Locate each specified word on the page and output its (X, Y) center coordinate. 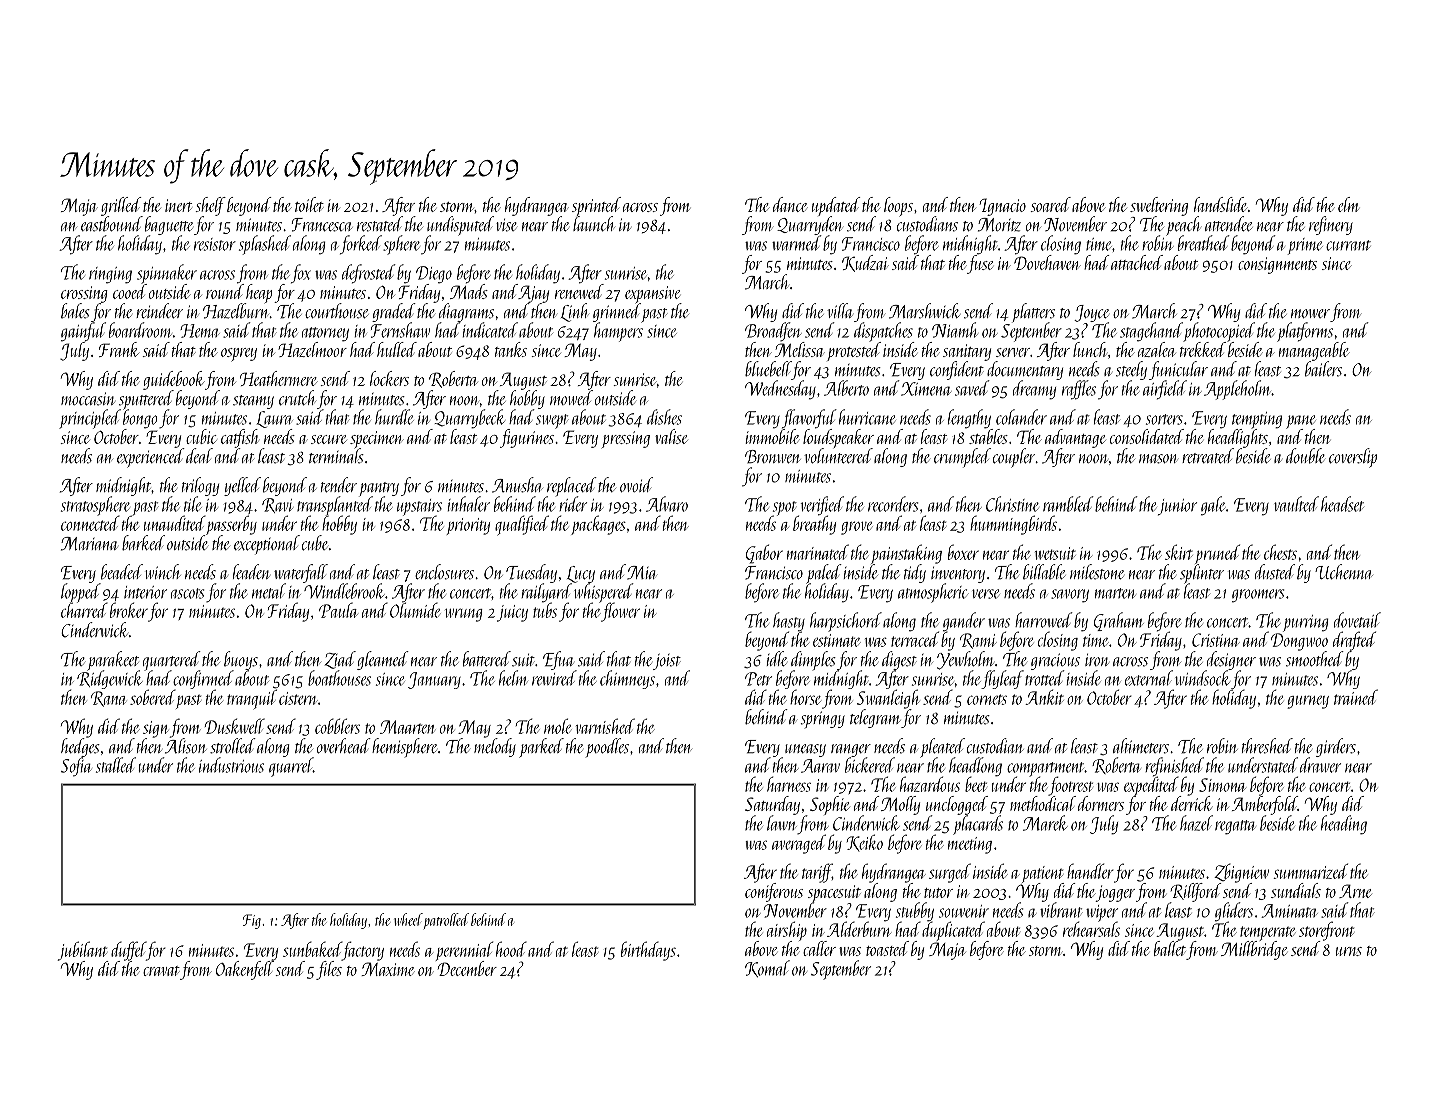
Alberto (846, 388)
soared (1050, 204)
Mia (641, 573)
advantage (1075, 438)
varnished (605, 726)
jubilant (82, 951)
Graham (1119, 621)
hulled (397, 349)
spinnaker (167, 274)
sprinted (596, 206)
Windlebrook (344, 591)
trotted (1044, 678)
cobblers (337, 726)
